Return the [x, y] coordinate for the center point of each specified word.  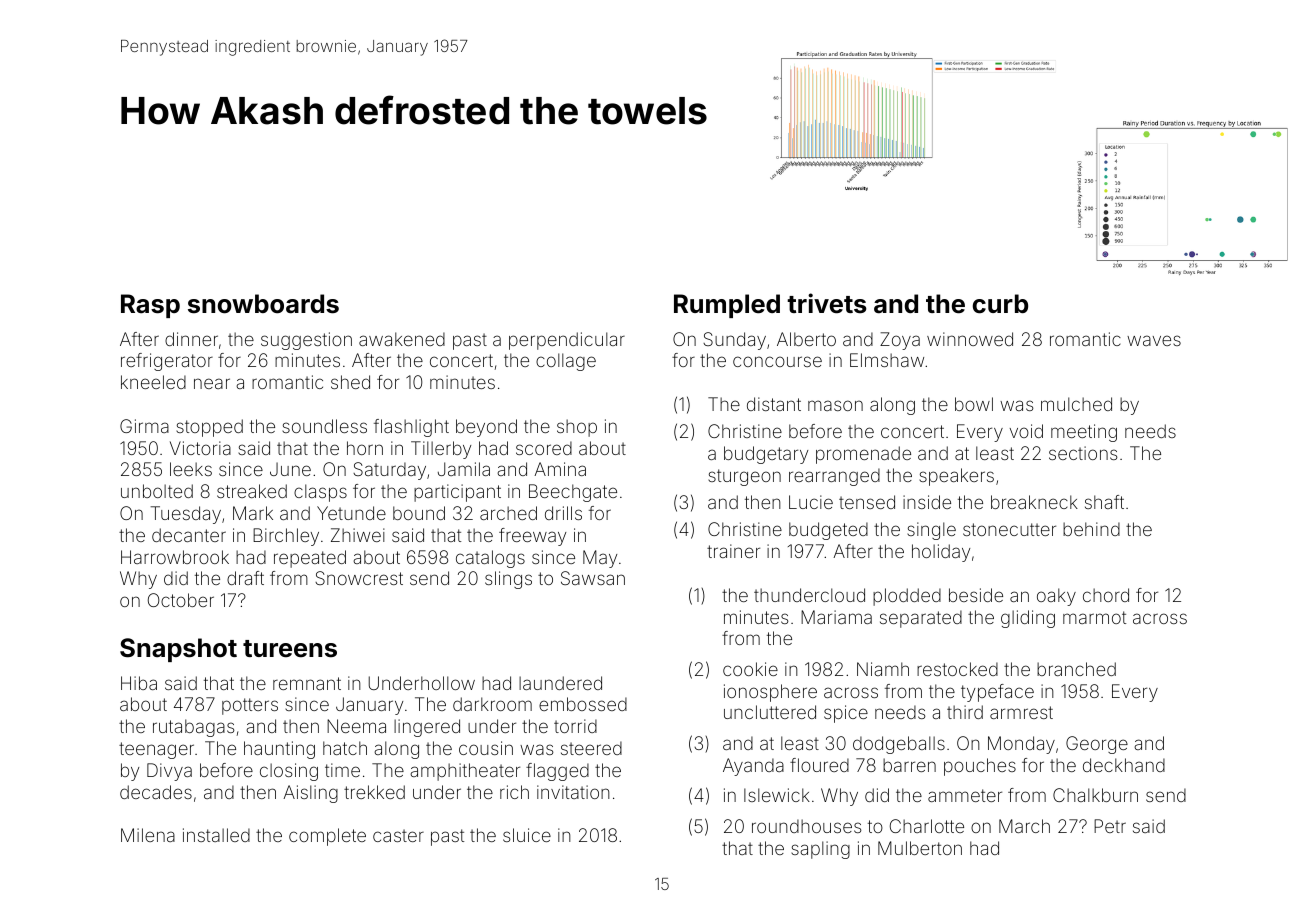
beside [976, 595]
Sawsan [593, 578]
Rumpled [727, 306]
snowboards [263, 304]
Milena [148, 835]
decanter [189, 535]
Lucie [811, 502]
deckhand [1124, 765]
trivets [827, 303]
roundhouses [807, 826]
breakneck [1034, 502]
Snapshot [178, 650]
